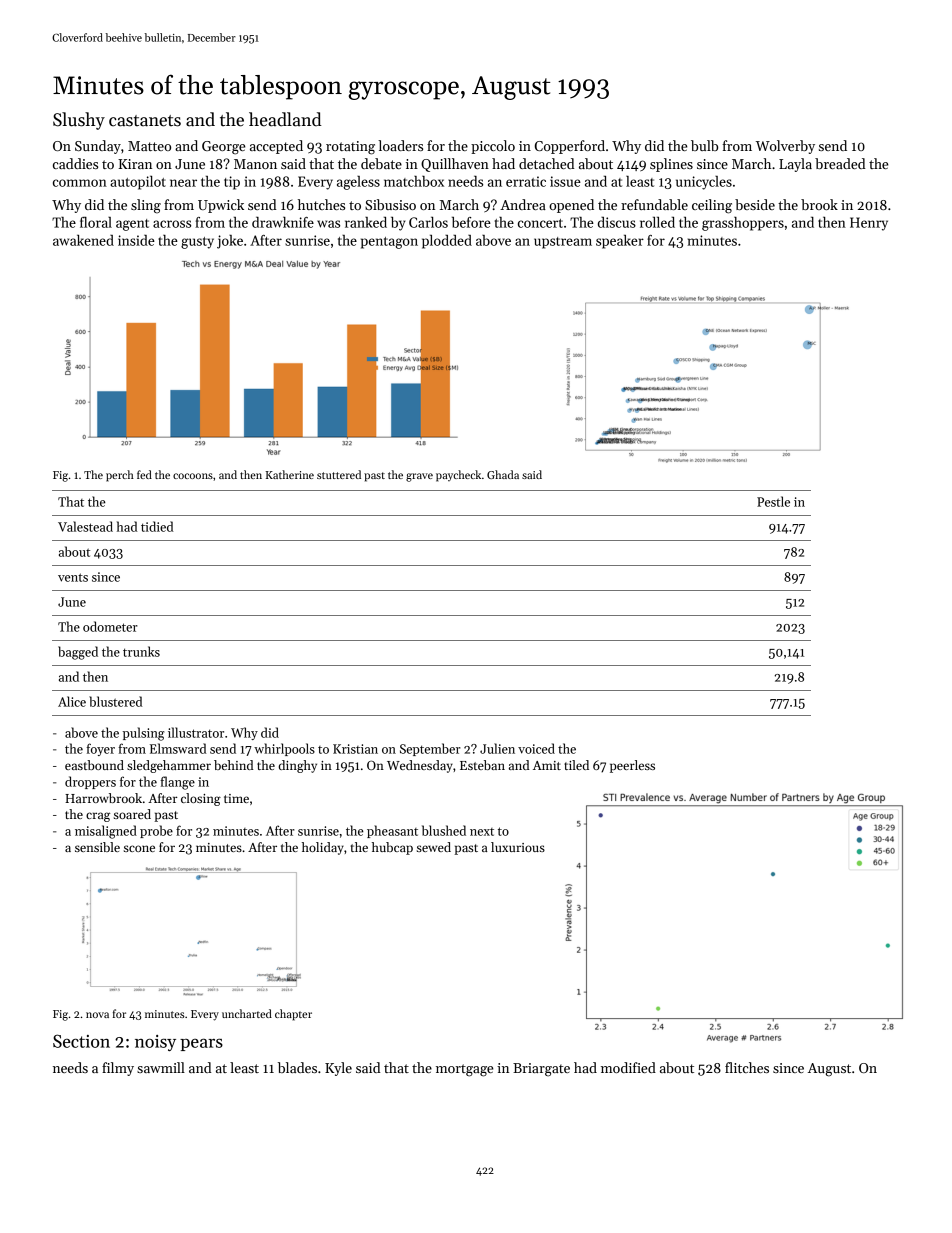 This image has height=1233, width=952. Describe the element at coordinates (120, 476) in the image. I see `perch` at that location.
